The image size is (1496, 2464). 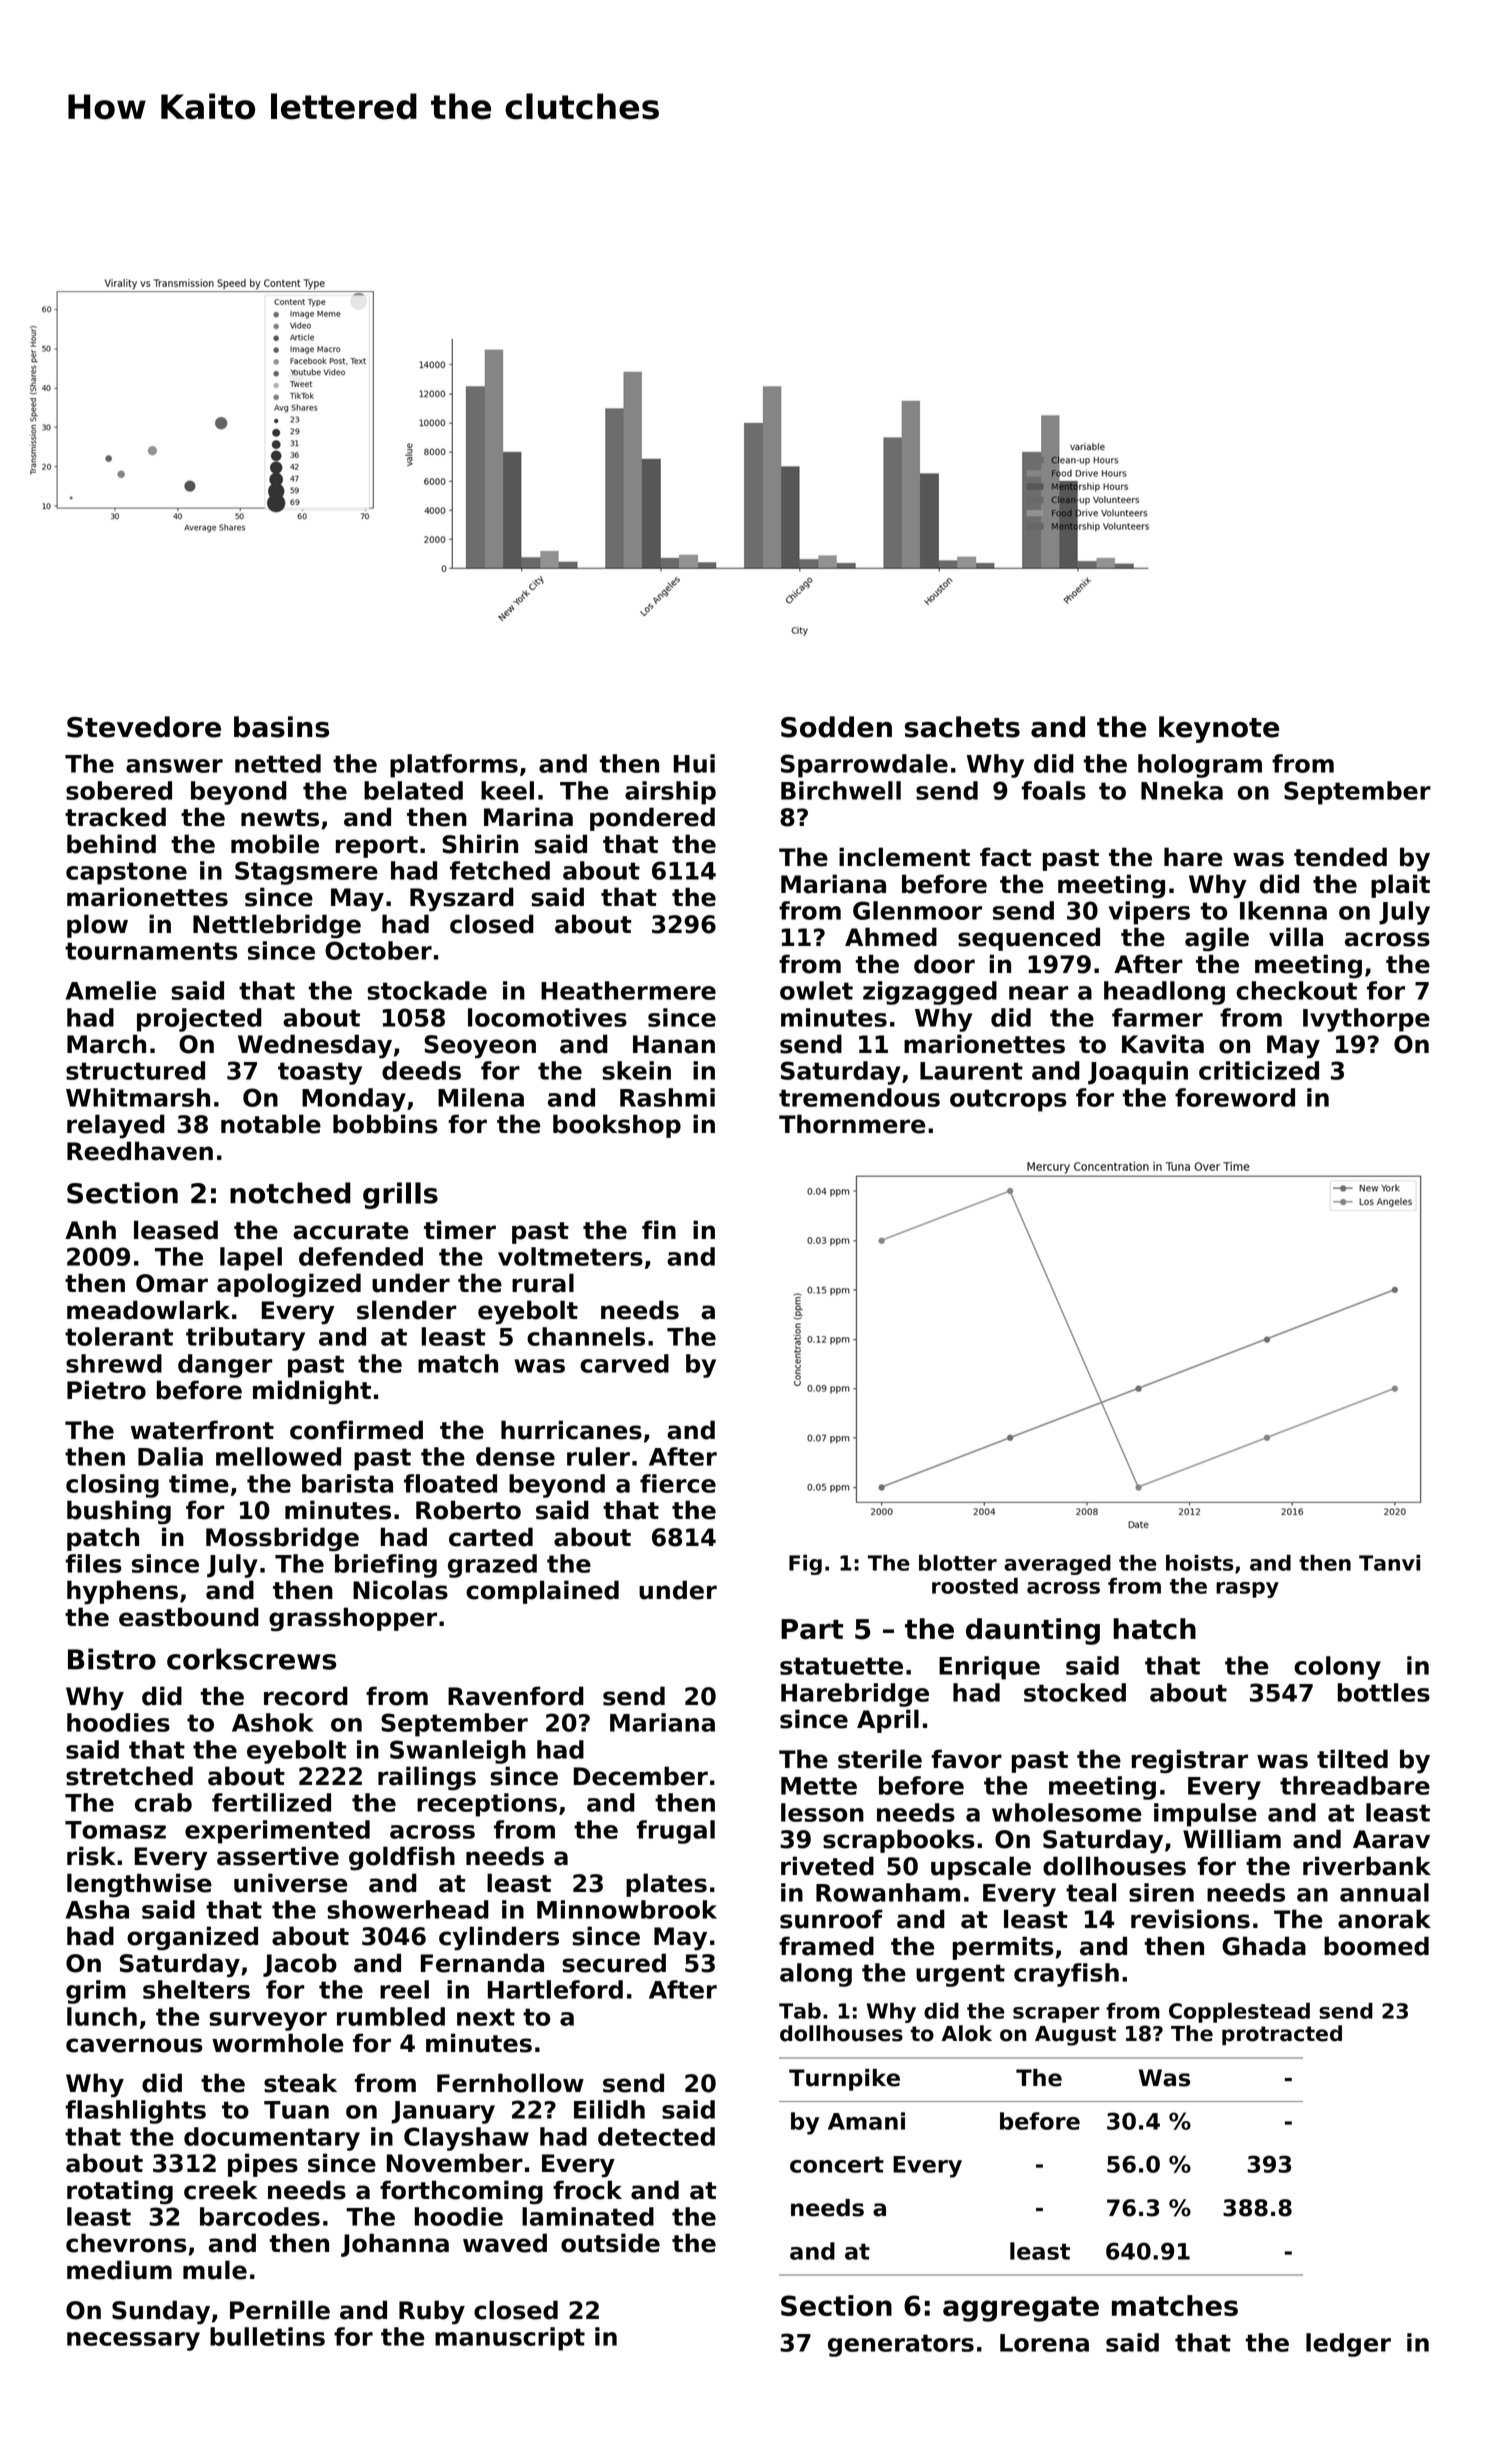 What do you see at coordinates (836, 727) in the screenshot?
I see `Sodden` at bounding box center [836, 727].
